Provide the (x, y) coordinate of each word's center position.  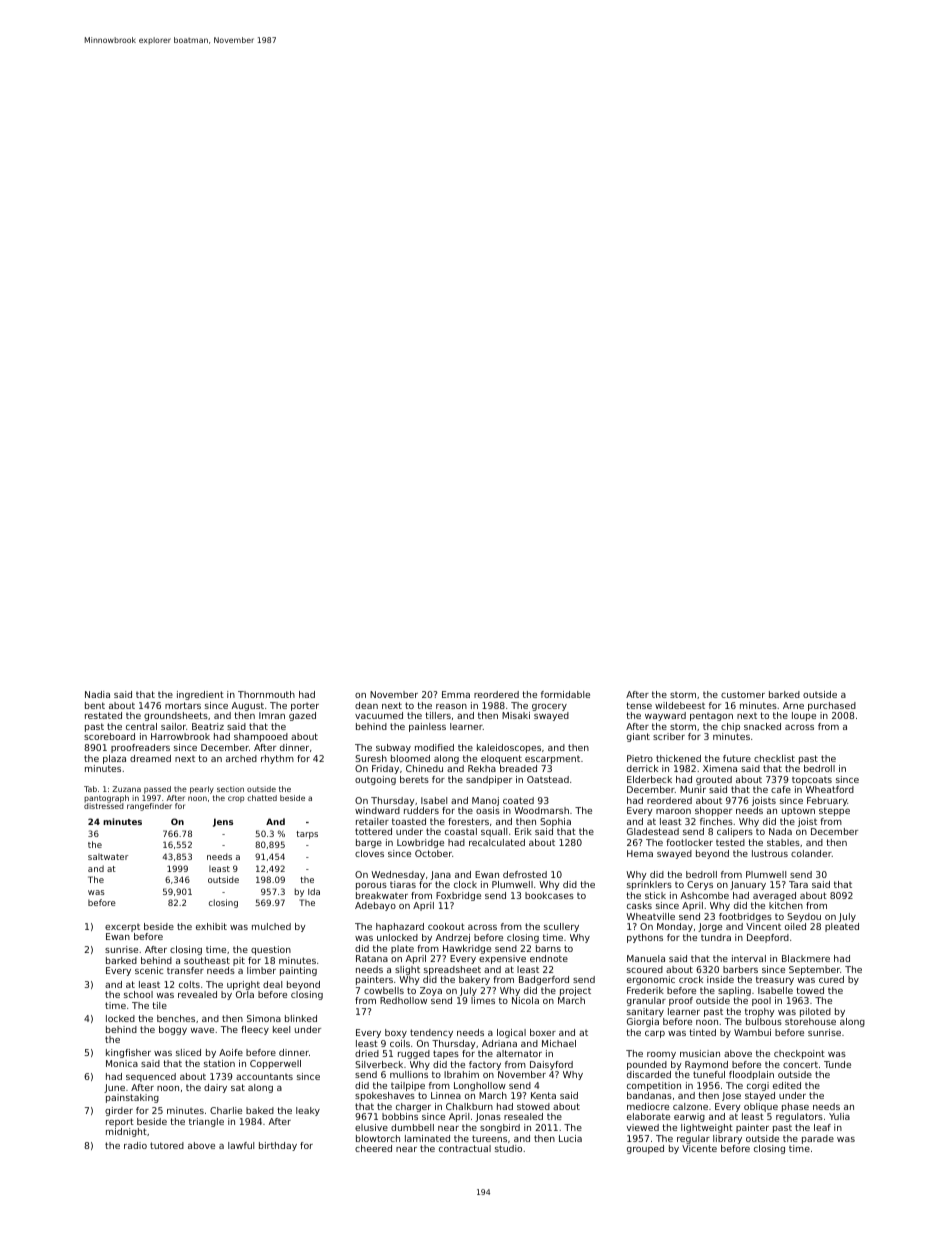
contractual (465, 1148)
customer (743, 694)
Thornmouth (266, 694)
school (138, 994)
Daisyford (551, 1065)
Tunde (837, 1064)
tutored (167, 1145)
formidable (565, 694)
